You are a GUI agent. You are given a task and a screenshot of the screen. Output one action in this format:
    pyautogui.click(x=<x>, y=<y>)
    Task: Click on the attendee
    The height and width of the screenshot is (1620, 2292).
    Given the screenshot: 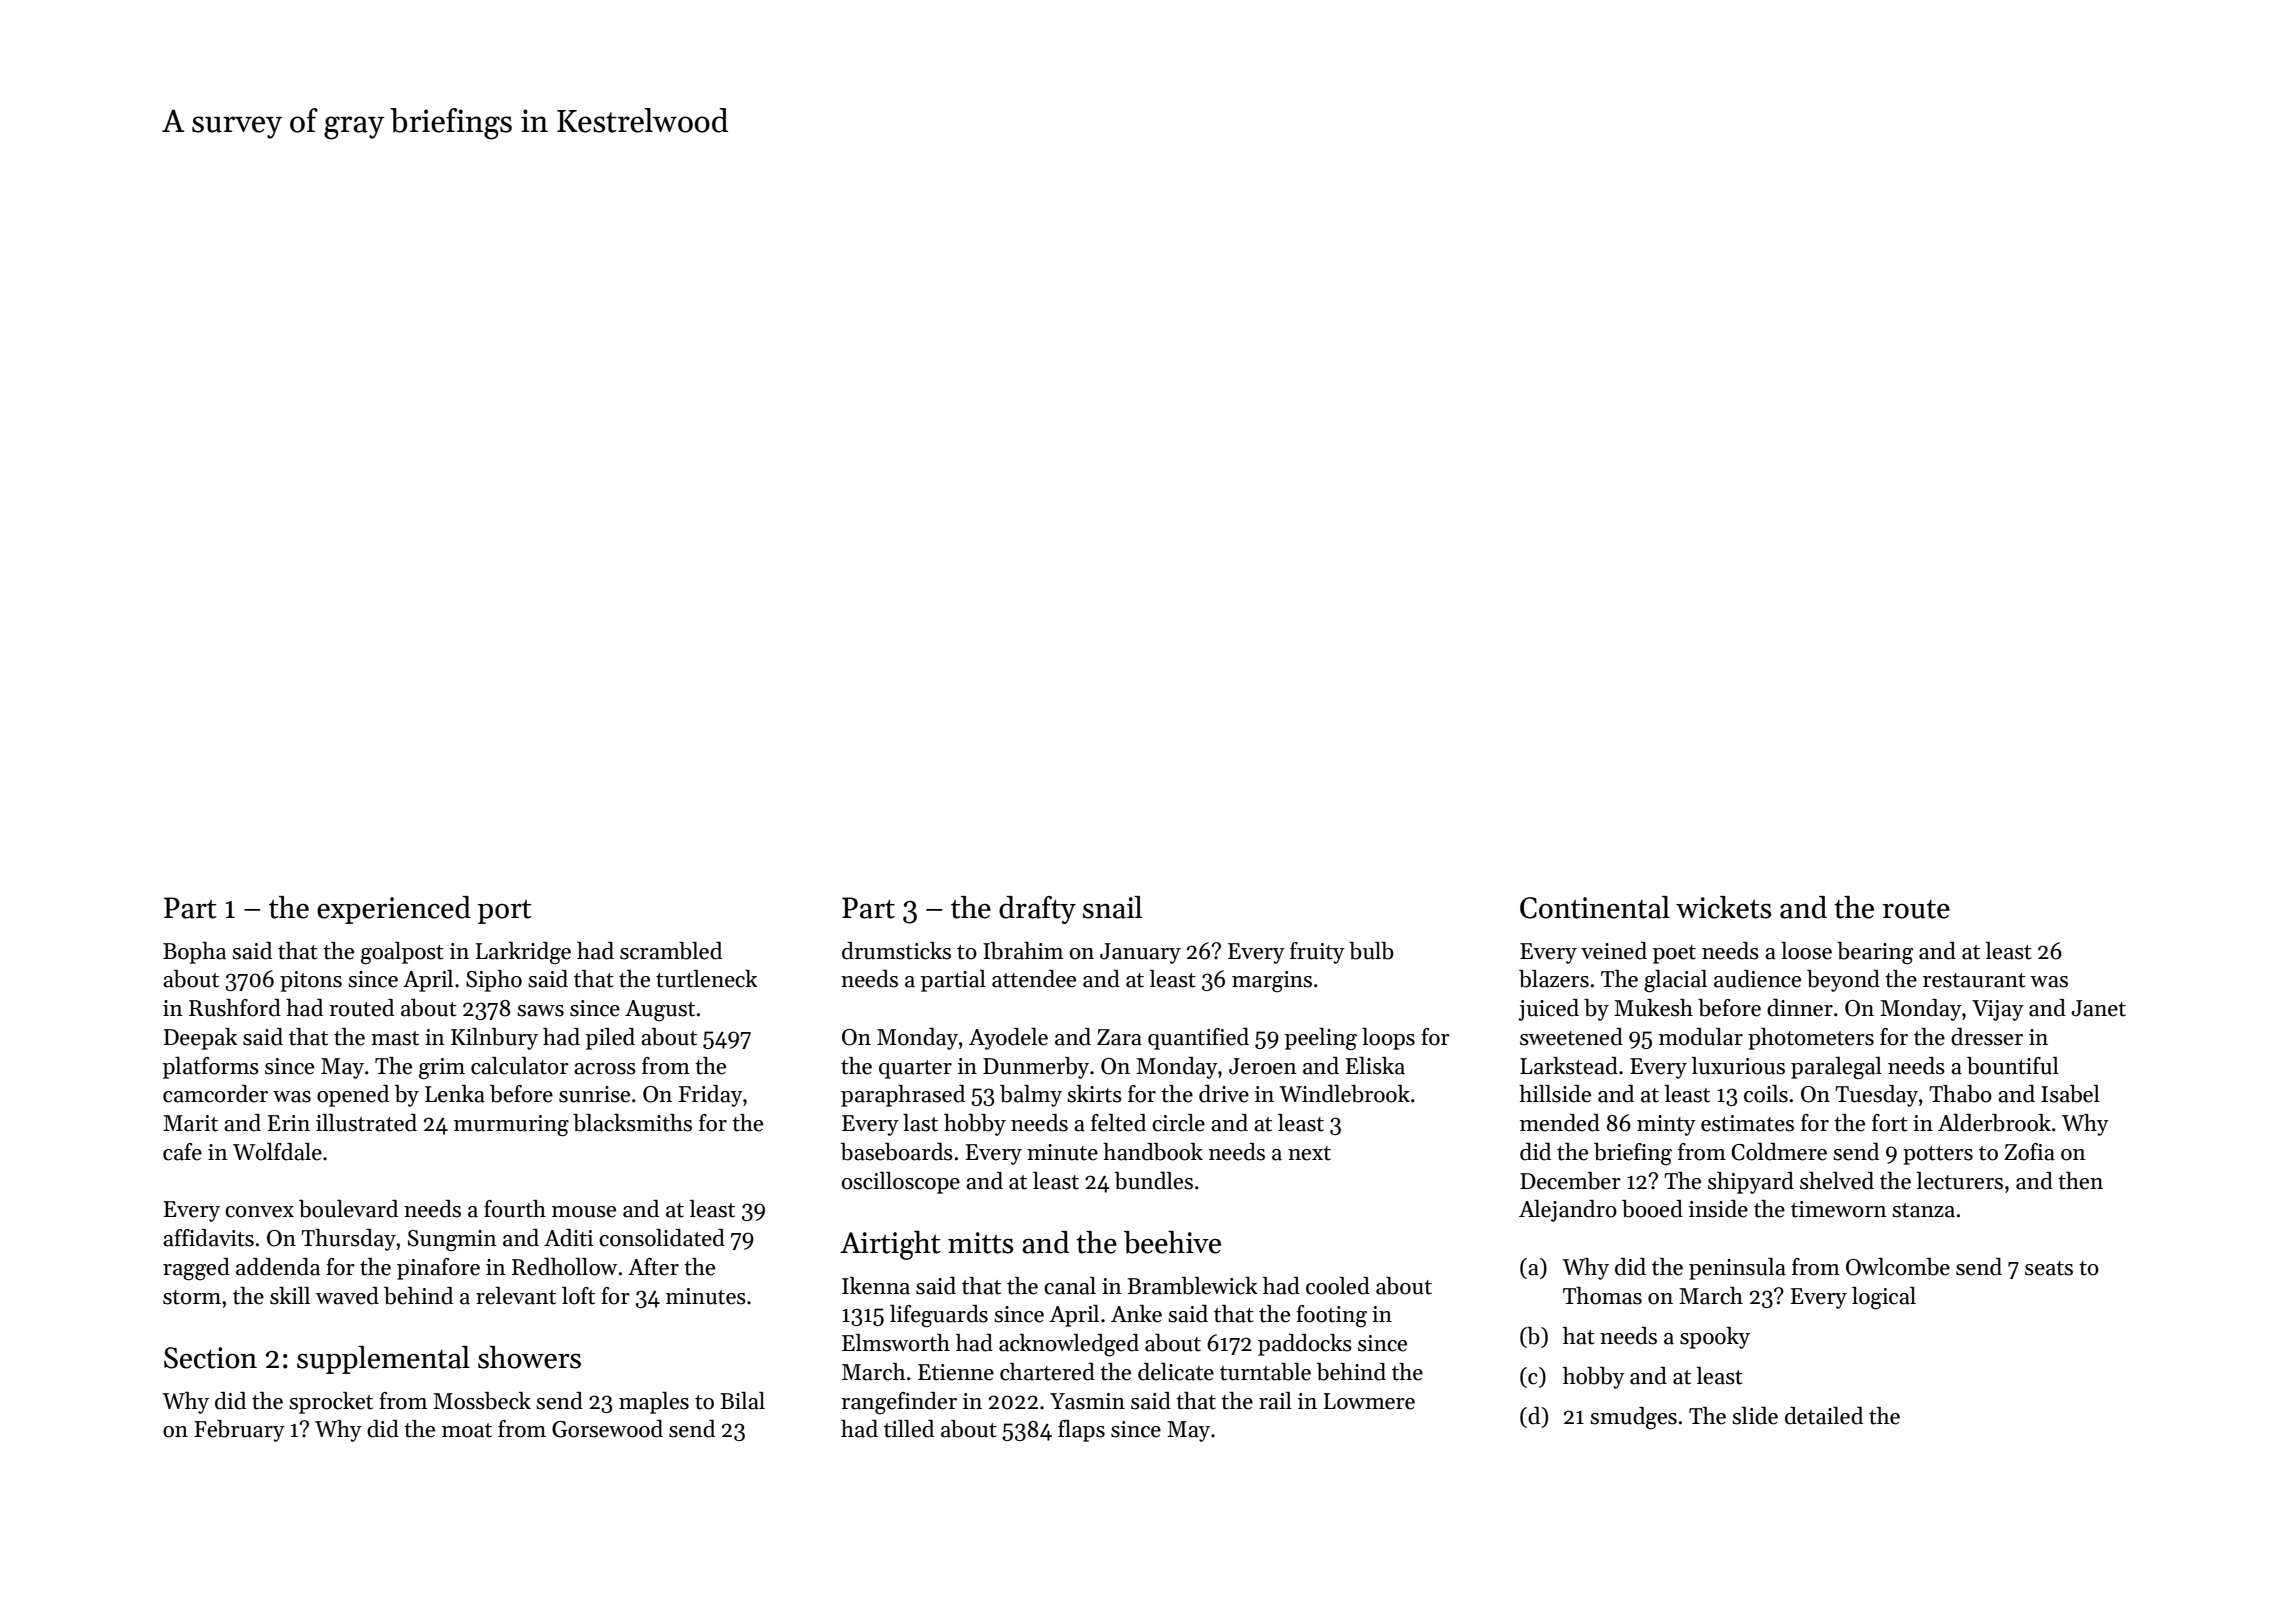 What is the action you would take?
    pyautogui.click(x=1034, y=979)
